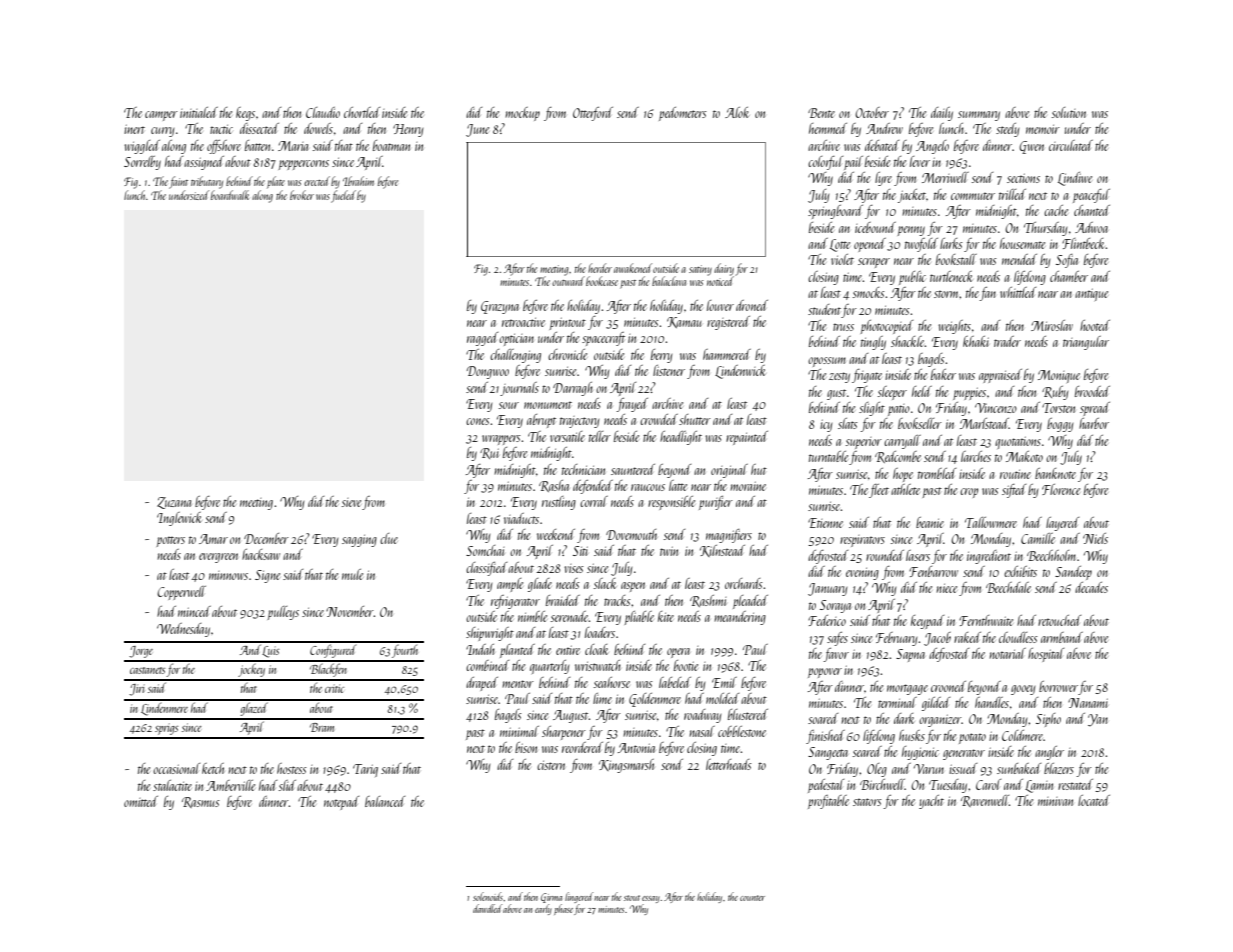 This screenshot has height=952, width=1233. Describe the element at coordinates (603, 339) in the screenshot. I see `spacecraft` at that location.
